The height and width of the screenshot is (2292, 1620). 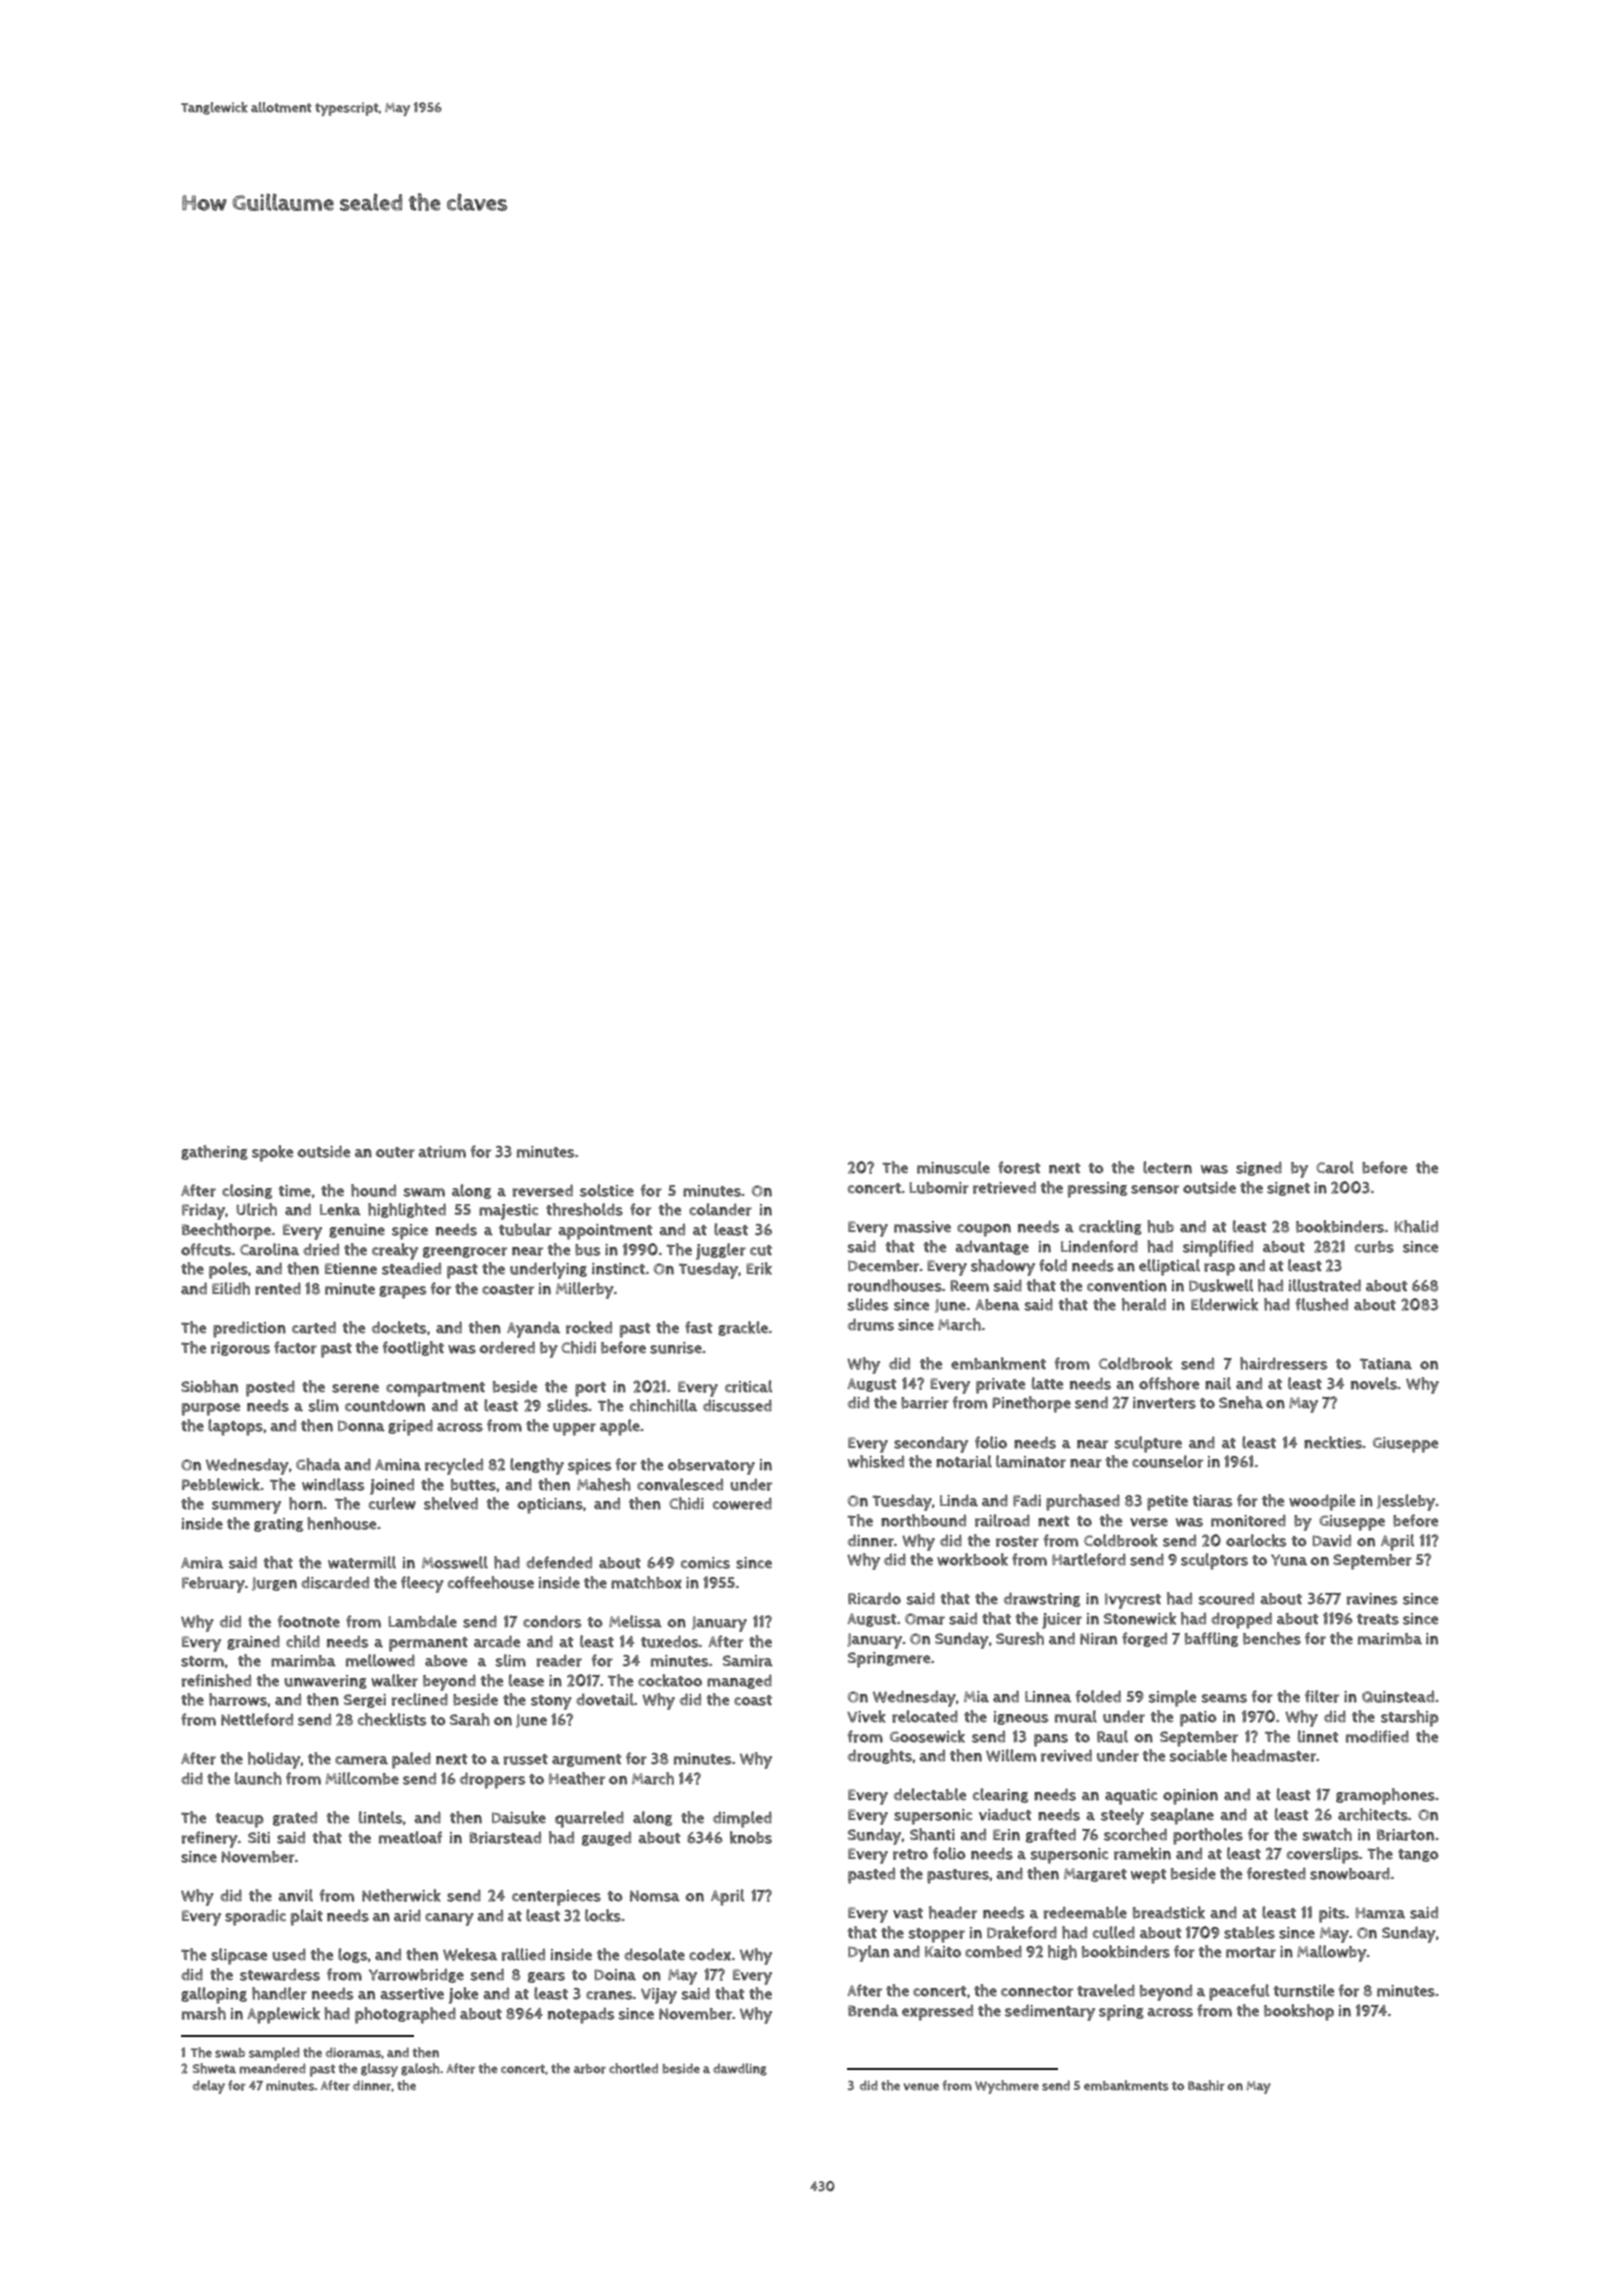 What do you see at coordinates (953, 1912) in the screenshot?
I see `header` at bounding box center [953, 1912].
